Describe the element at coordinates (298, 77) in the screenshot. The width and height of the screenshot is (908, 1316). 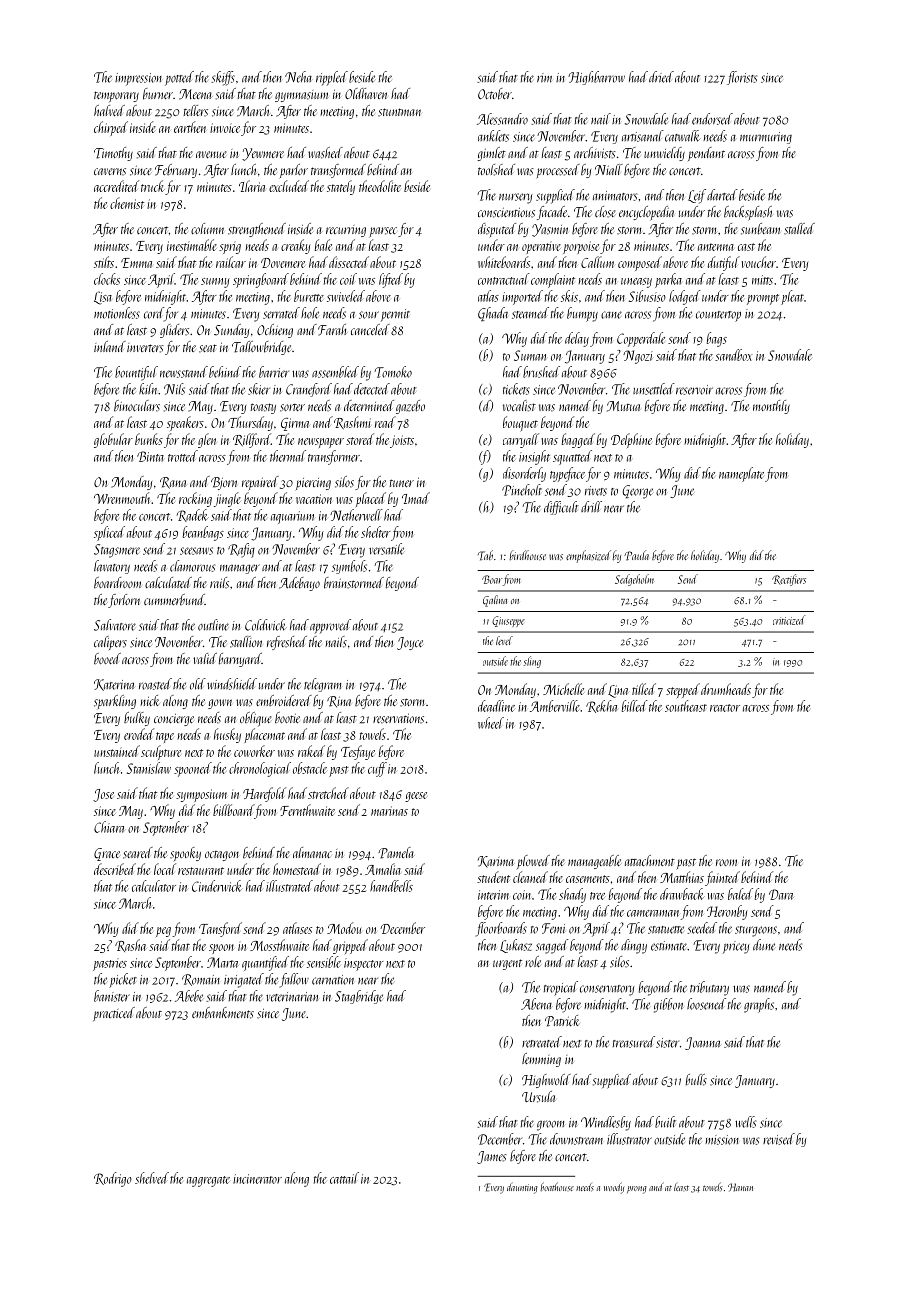
I see `Neha` at that location.
